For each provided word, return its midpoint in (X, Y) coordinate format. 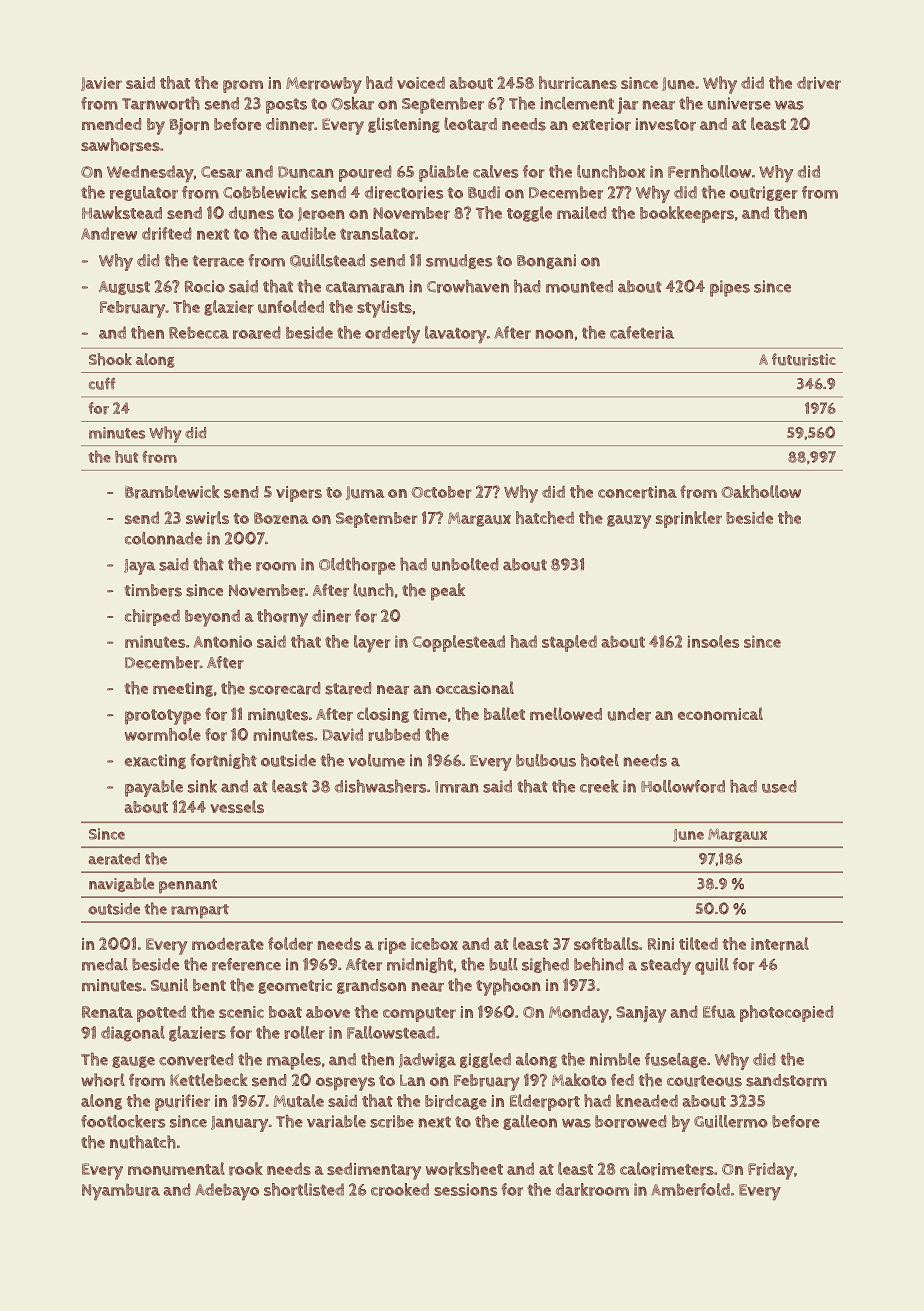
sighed (545, 965)
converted (196, 1059)
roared (256, 332)
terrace (218, 261)
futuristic (804, 359)
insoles (713, 641)
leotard (470, 124)
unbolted (465, 564)
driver (819, 83)
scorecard (285, 688)
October (441, 492)
